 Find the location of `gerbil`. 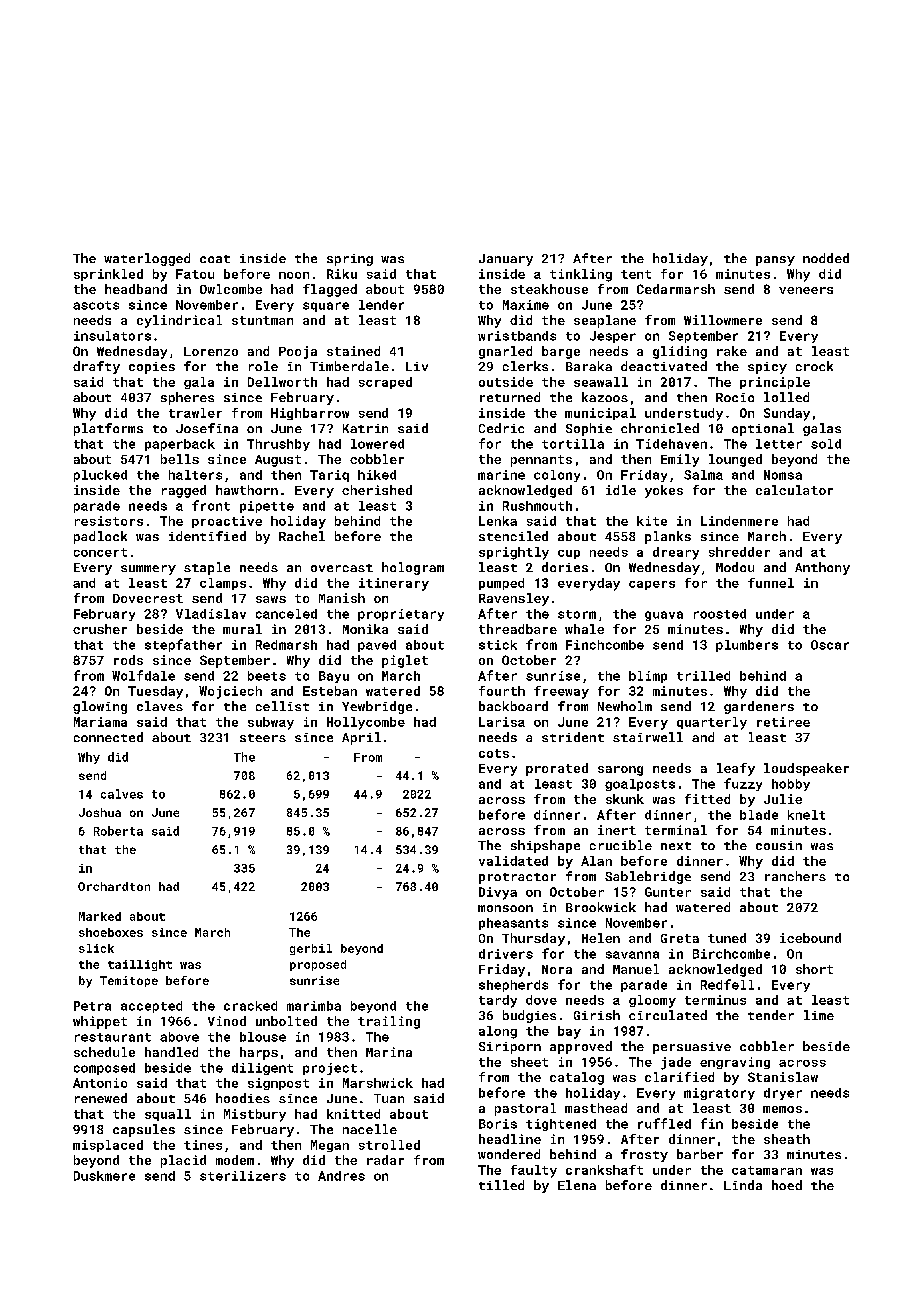

gerbil is located at coordinates (311, 949).
